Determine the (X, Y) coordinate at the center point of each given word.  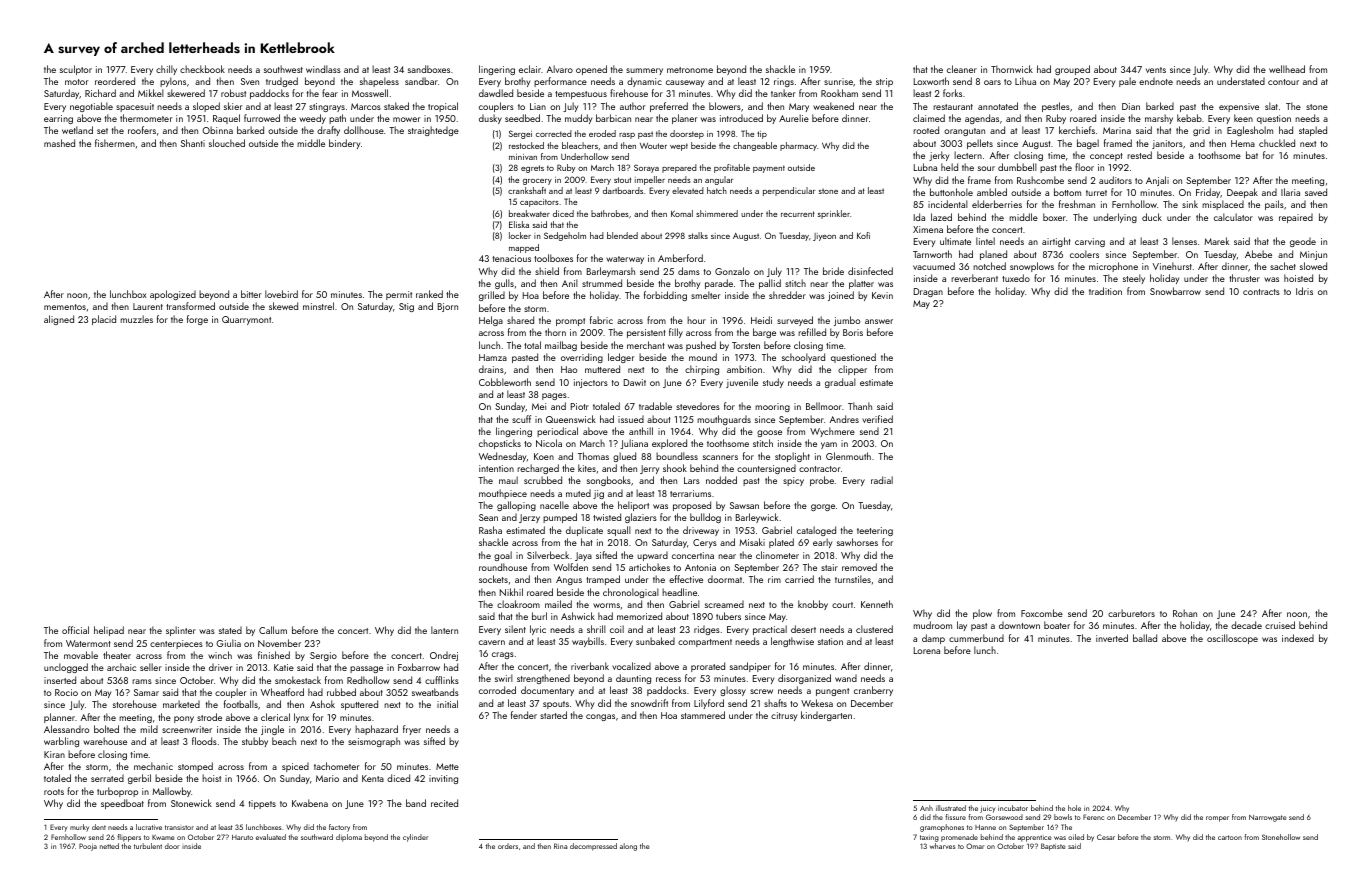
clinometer (777, 555)
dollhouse (364, 130)
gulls (504, 284)
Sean (488, 517)
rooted (926, 130)
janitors (1167, 144)
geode (1303, 242)
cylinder (416, 838)
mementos (65, 307)
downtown (1019, 625)
